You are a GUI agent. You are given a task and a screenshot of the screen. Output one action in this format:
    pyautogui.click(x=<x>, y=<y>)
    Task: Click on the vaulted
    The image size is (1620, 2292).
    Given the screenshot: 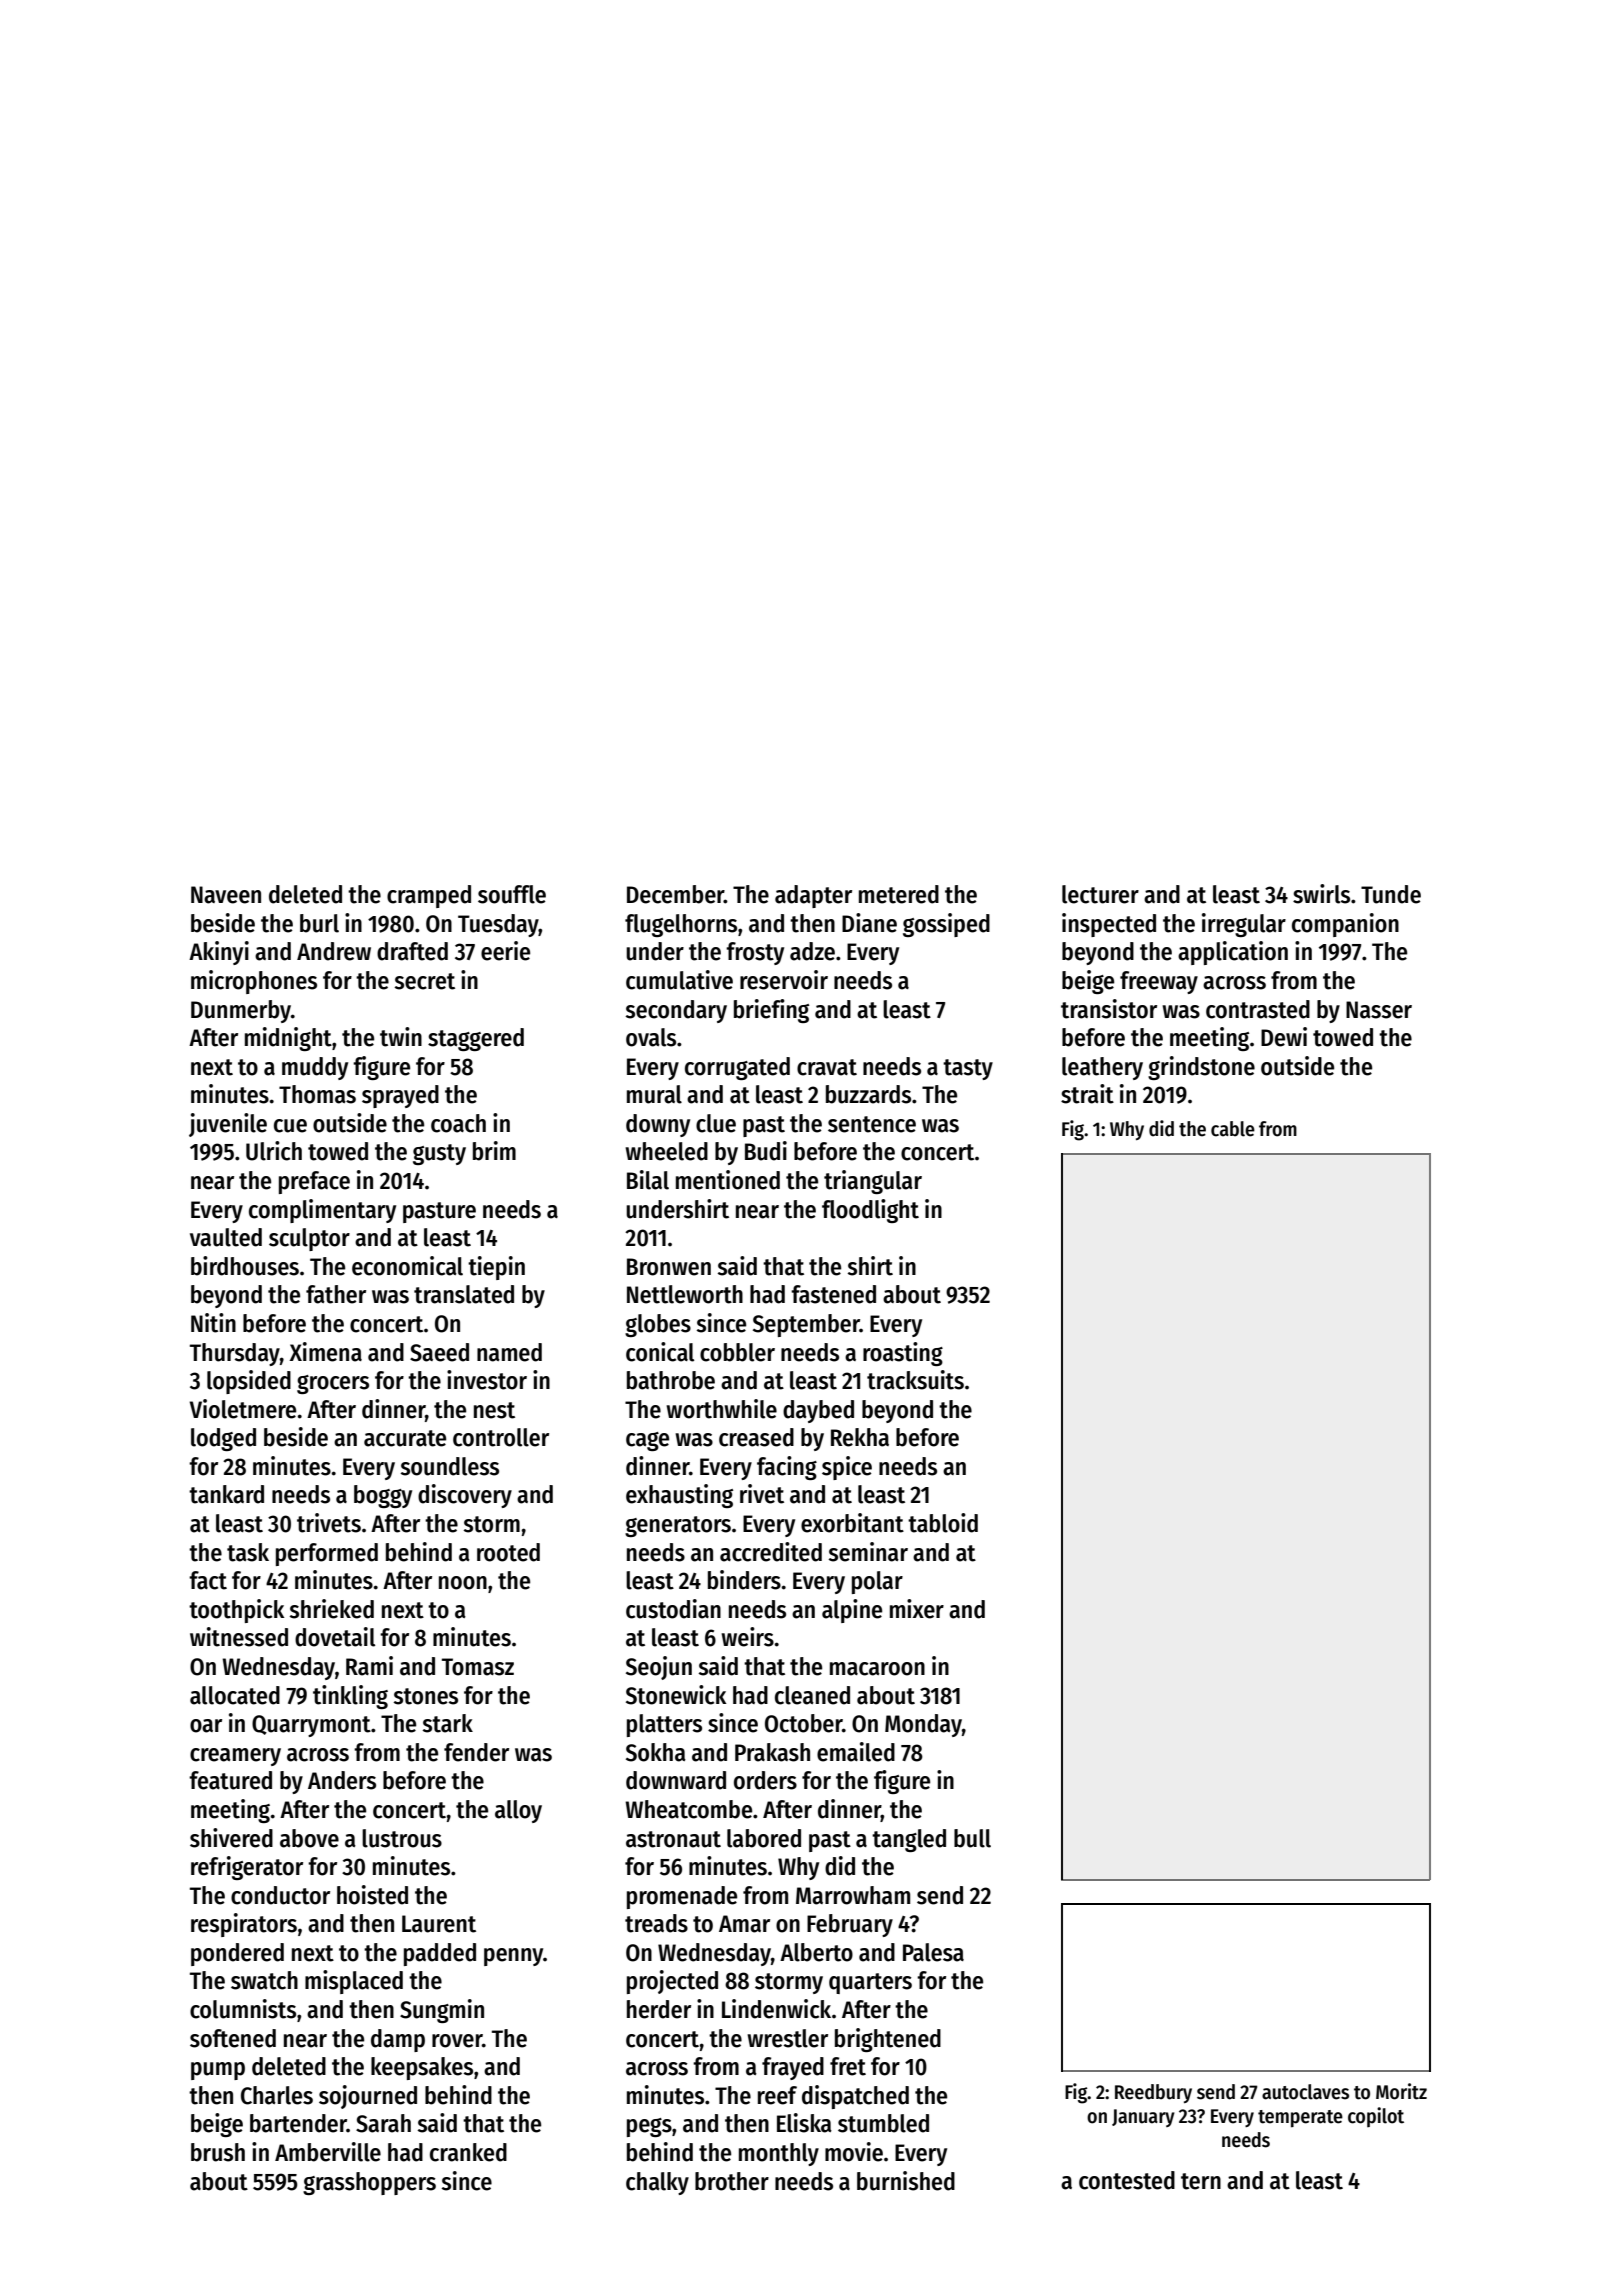 What is the action you would take?
    pyautogui.click(x=226, y=1237)
